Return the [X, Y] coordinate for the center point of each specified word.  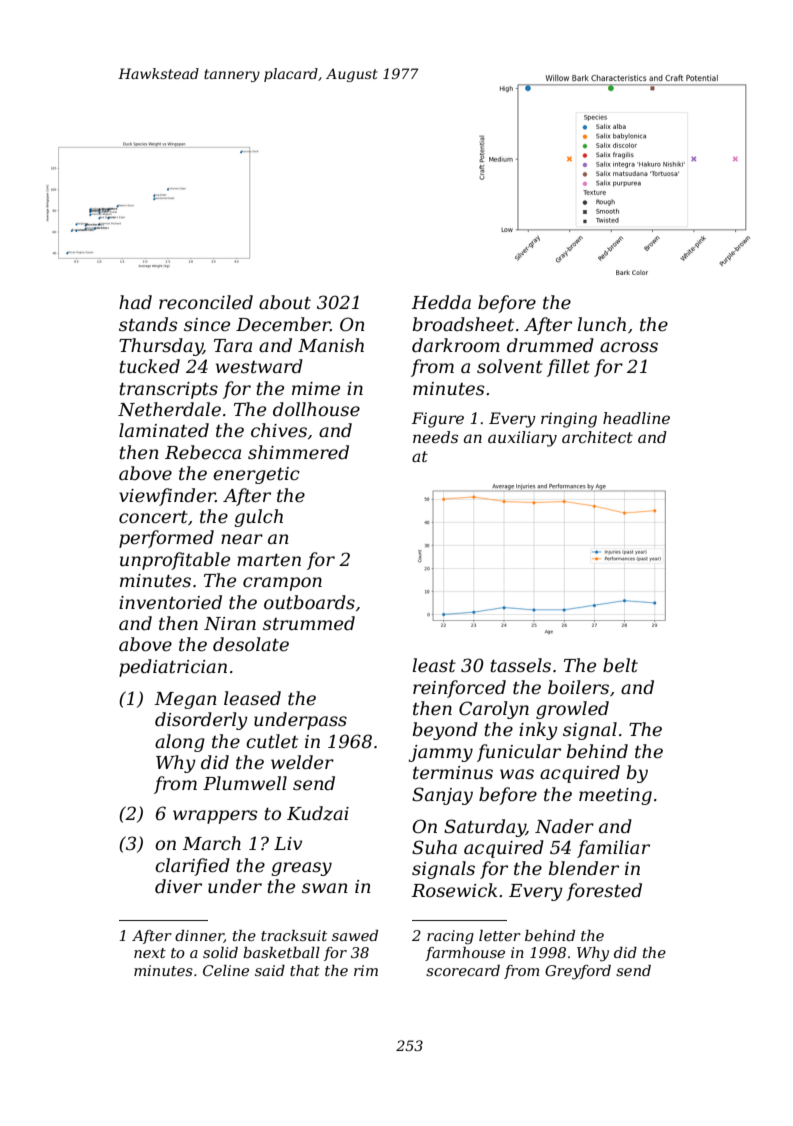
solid [220, 952]
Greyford [578, 972]
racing [450, 937]
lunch [601, 324]
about [285, 302]
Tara [233, 345]
